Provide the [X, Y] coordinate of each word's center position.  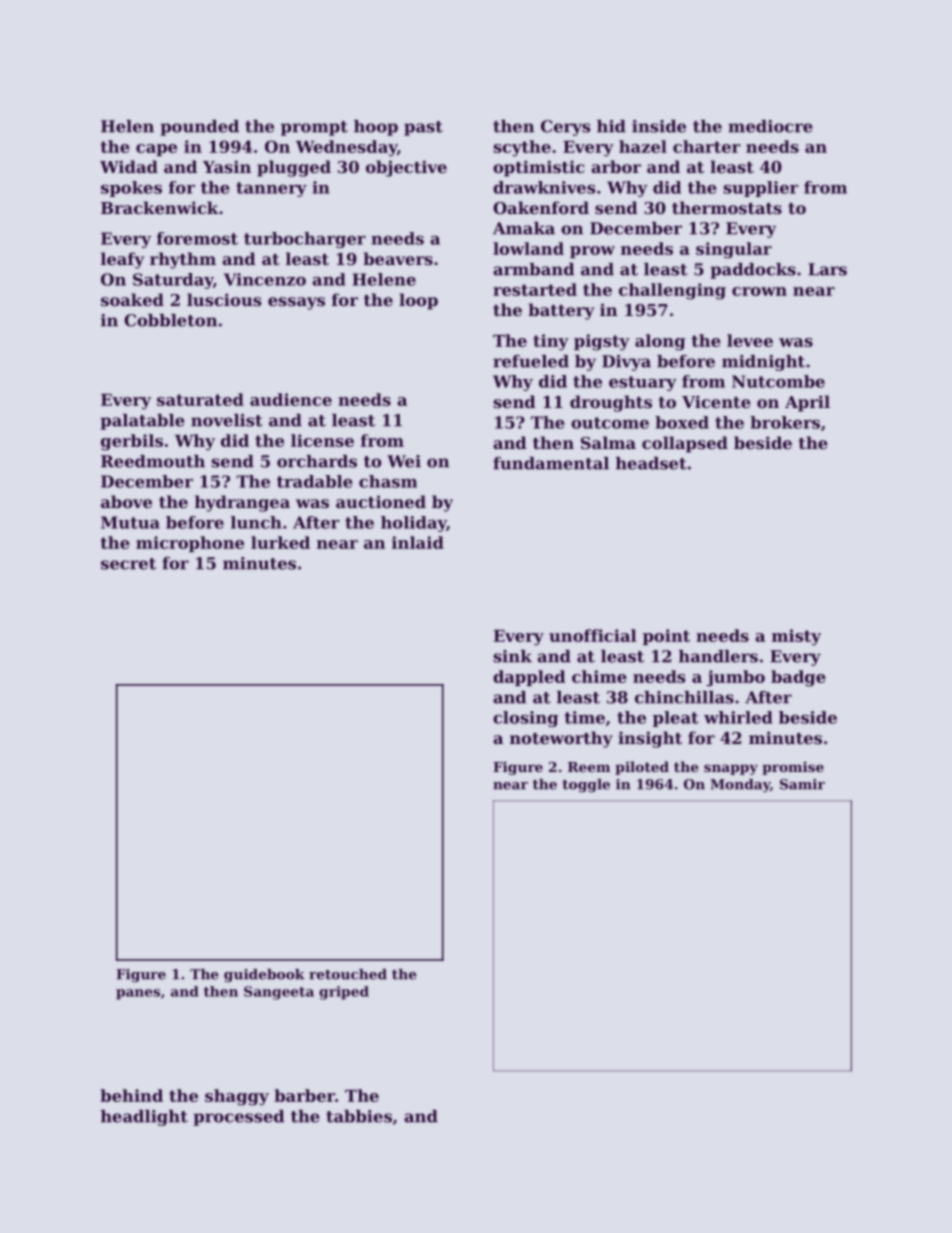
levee [750, 340]
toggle [586, 786]
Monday [740, 785]
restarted [535, 289]
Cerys [565, 128]
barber [304, 1095]
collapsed [685, 444]
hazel [643, 146]
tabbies [359, 1116]
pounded [199, 128]
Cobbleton [170, 320]
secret [128, 564]
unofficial [592, 635]
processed [238, 1118]
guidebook [264, 976]
